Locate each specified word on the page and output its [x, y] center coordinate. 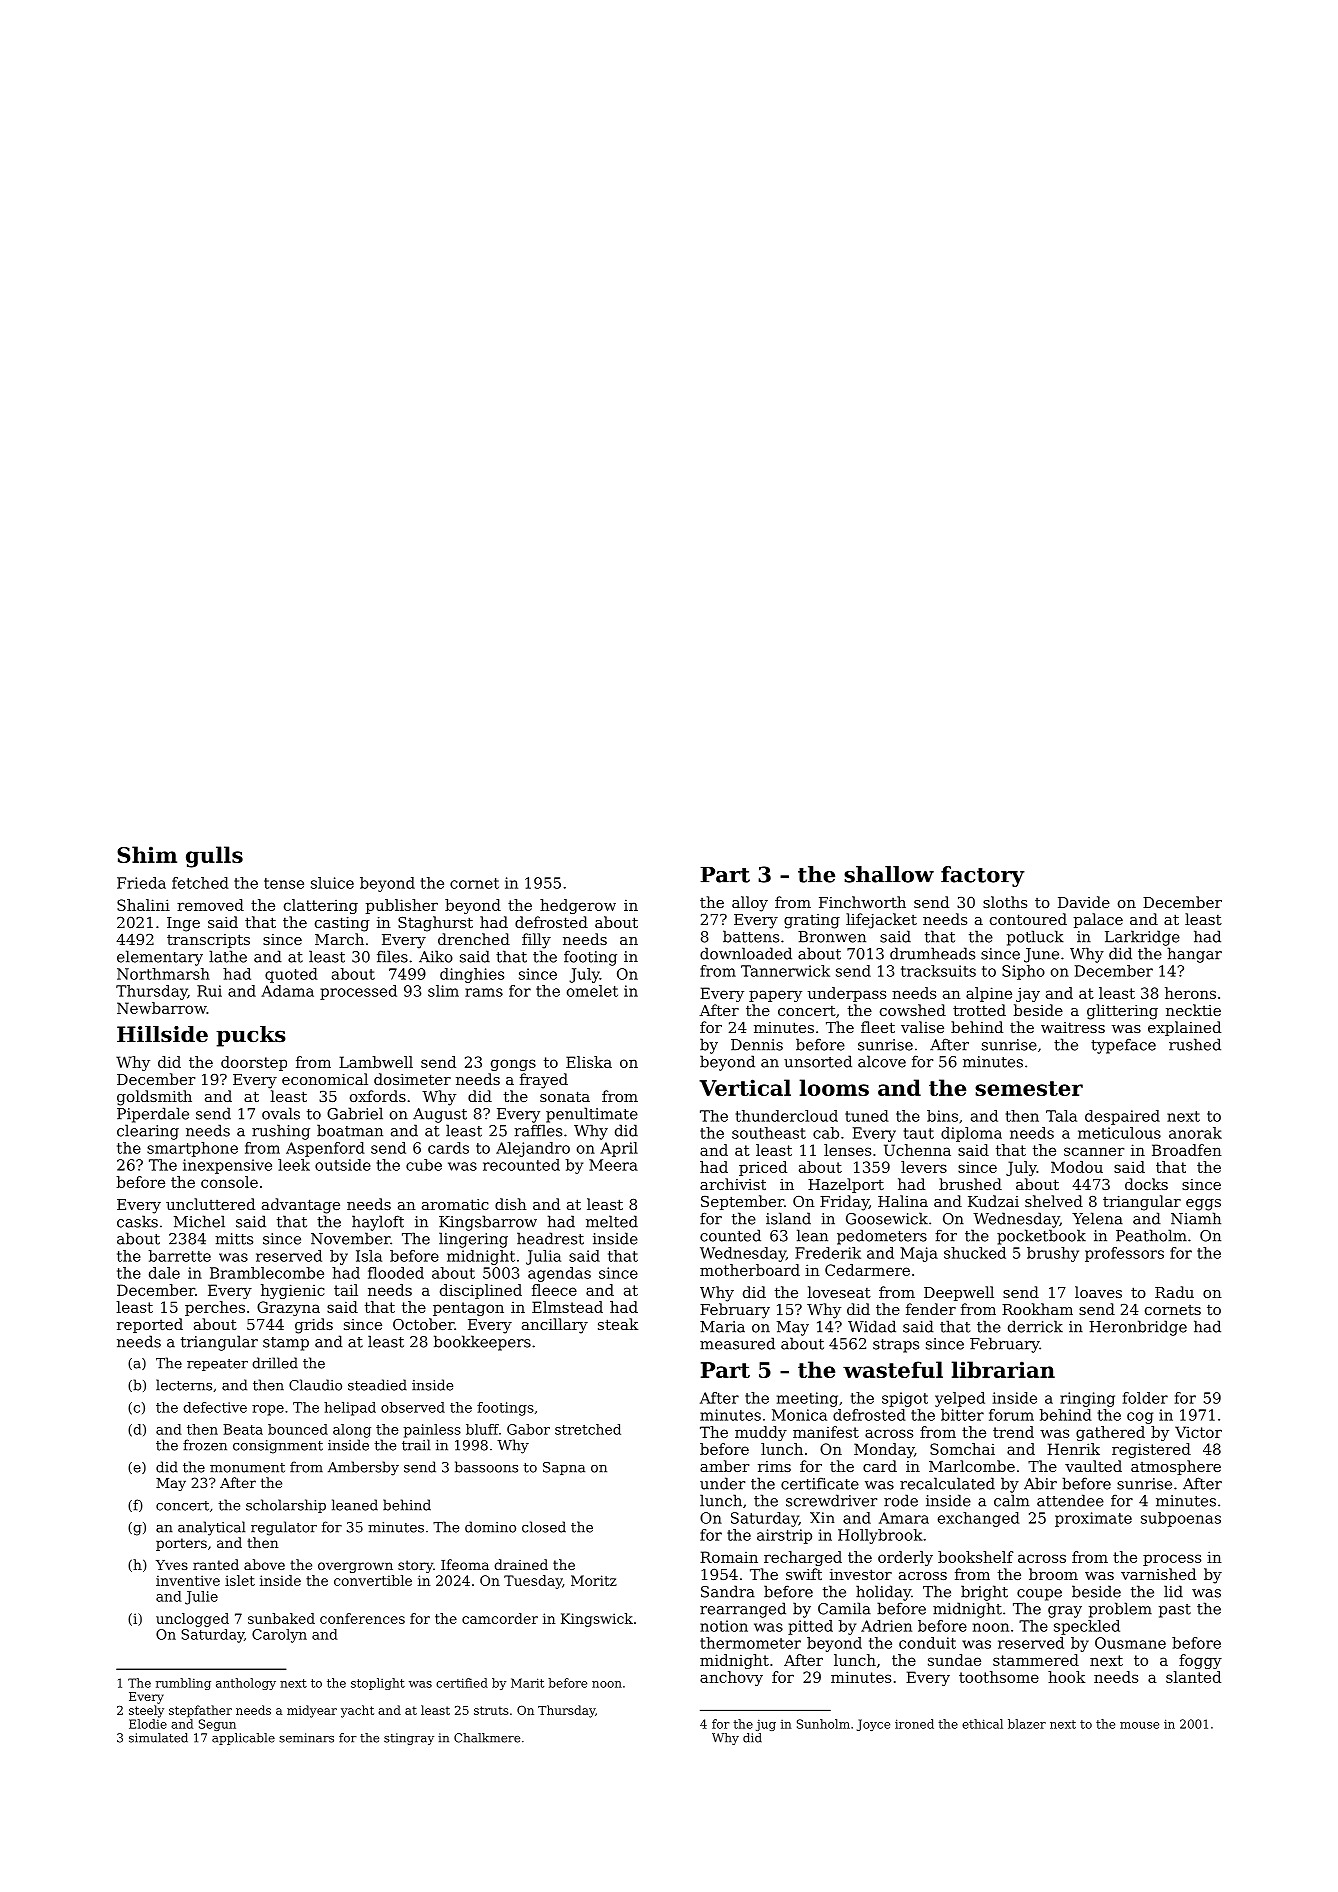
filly [536, 941]
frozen [205, 1445]
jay [1028, 995]
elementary [160, 958]
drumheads [932, 953]
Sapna [564, 1468]
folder [1145, 1398]
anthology [246, 1684]
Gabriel [355, 1113]
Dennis [757, 1045]
